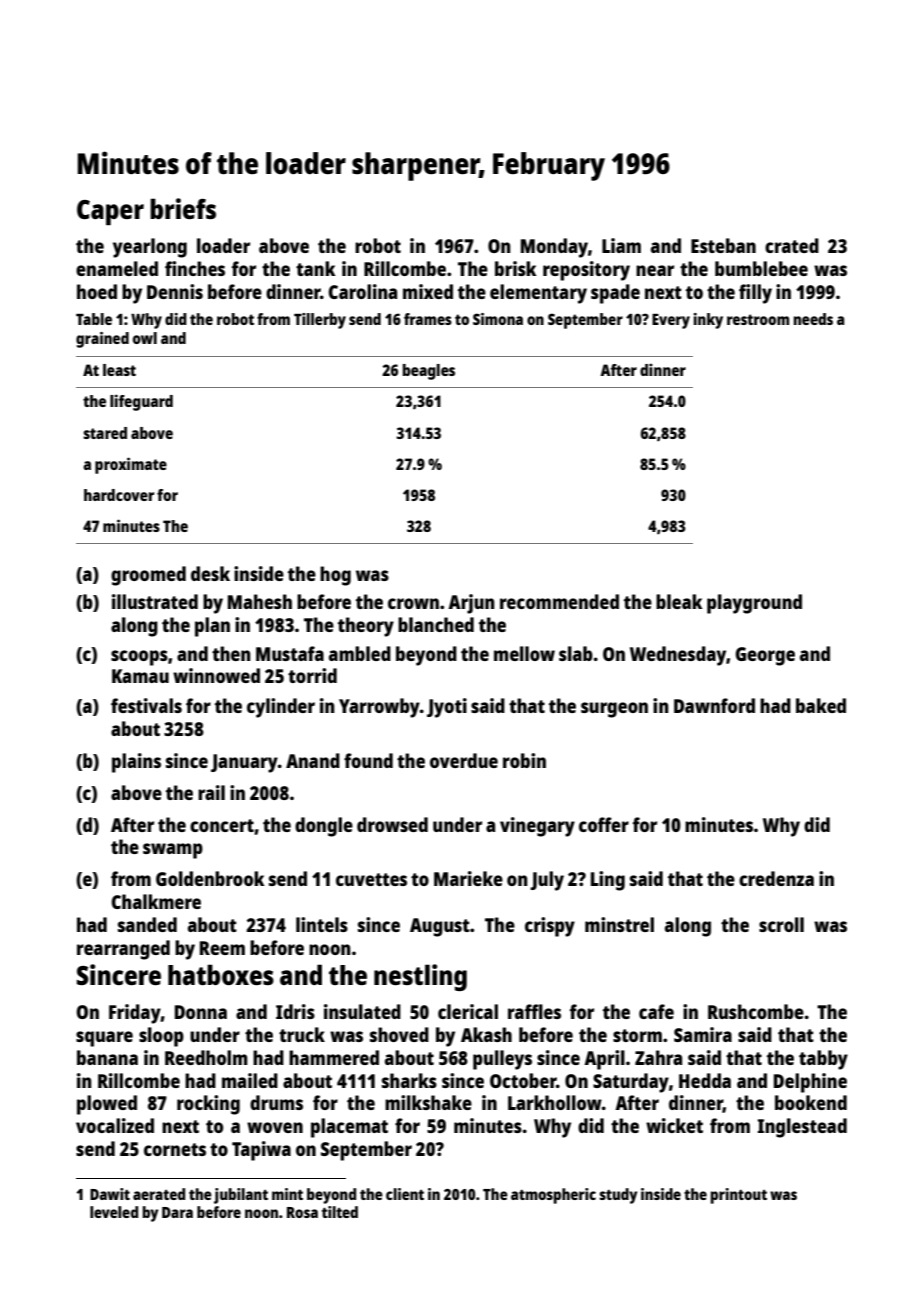  What do you see at coordinates (723, 245) in the document?
I see `Esteban` at bounding box center [723, 245].
